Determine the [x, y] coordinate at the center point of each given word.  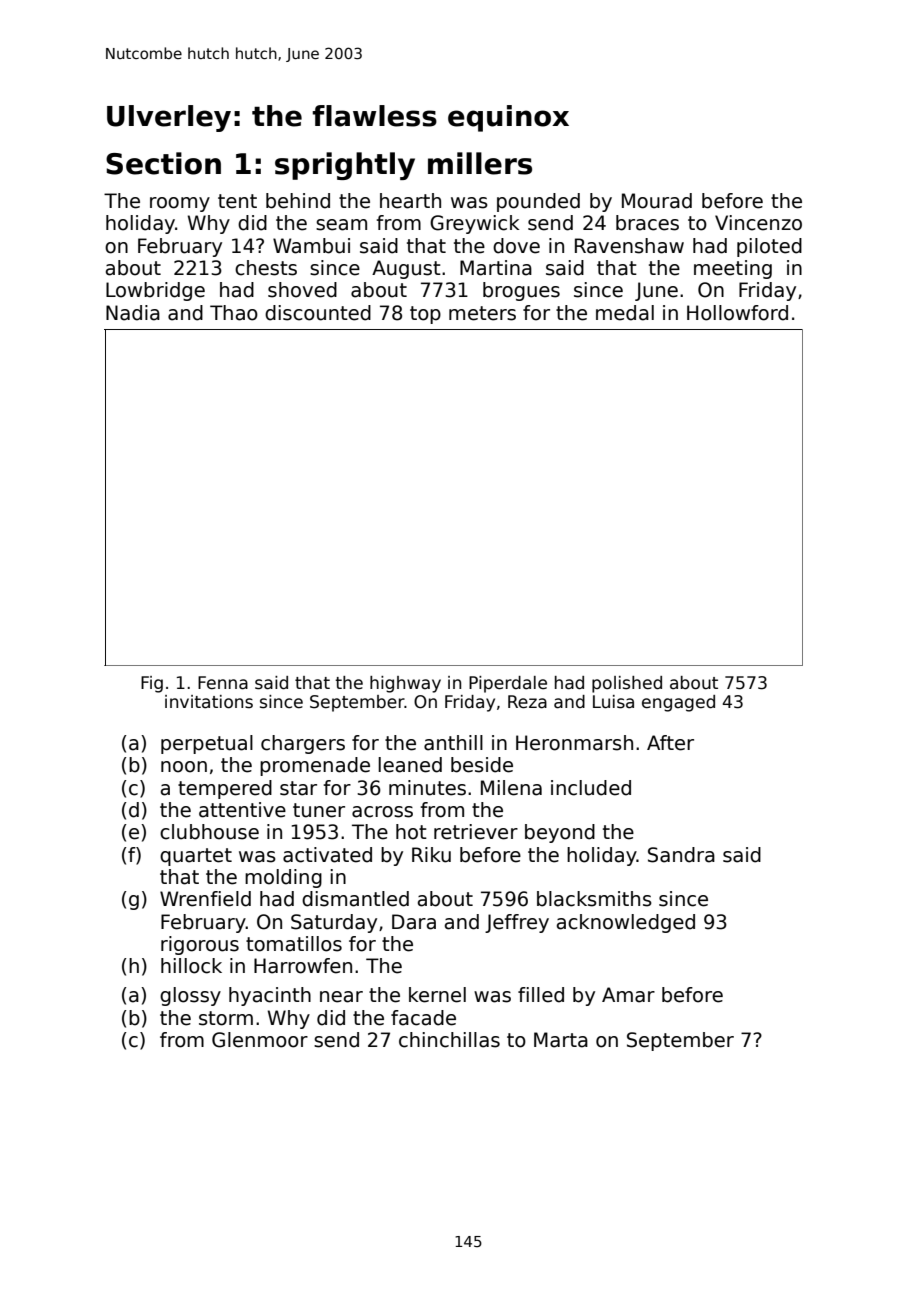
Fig [152, 684]
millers [480, 163]
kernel [437, 995]
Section [163, 163]
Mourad [657, 201]
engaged [678, 703]
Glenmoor [260, 1040]
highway [405, 684]
